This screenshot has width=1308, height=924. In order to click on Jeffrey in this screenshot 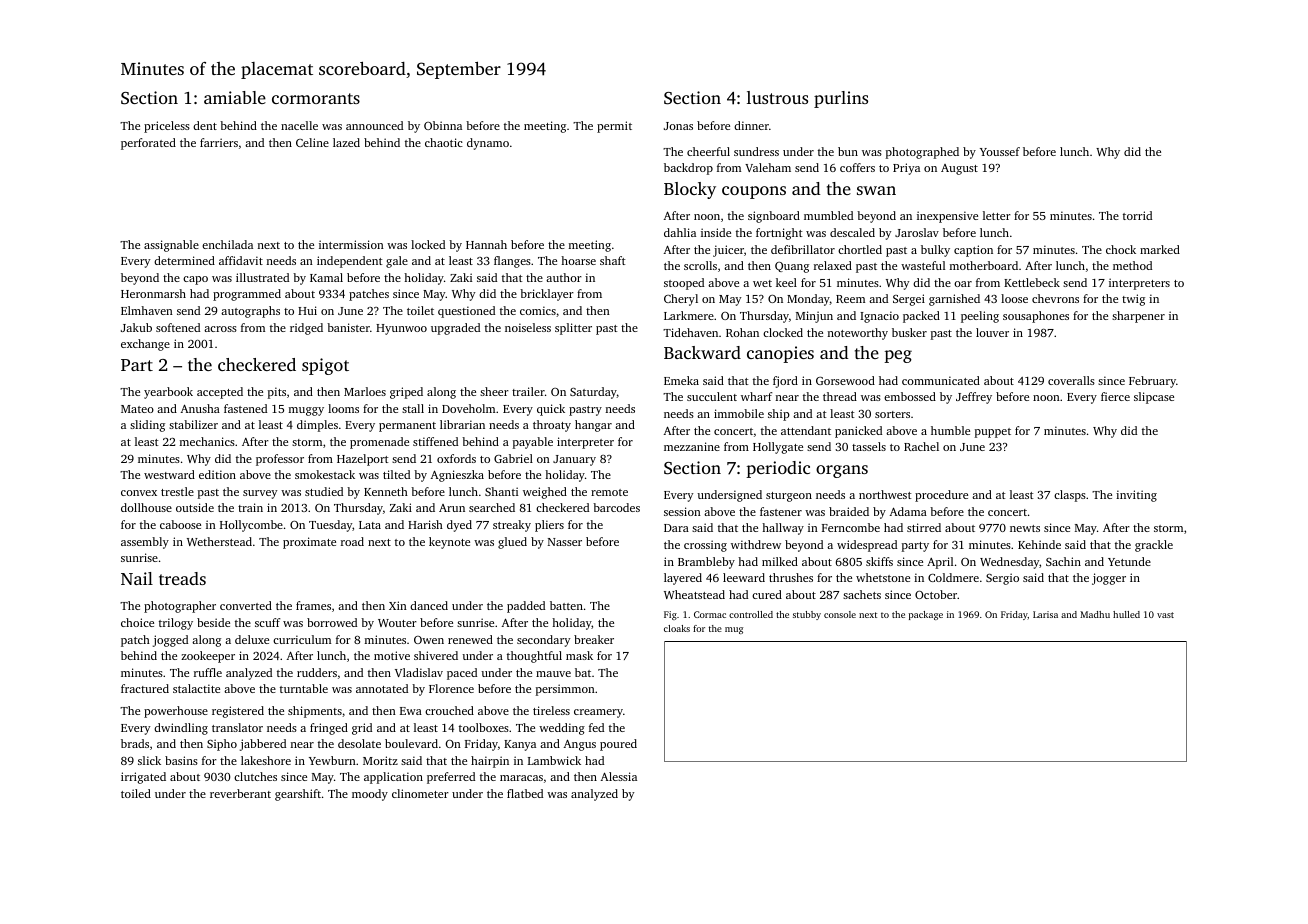, I will do `click(974, 398)`.
